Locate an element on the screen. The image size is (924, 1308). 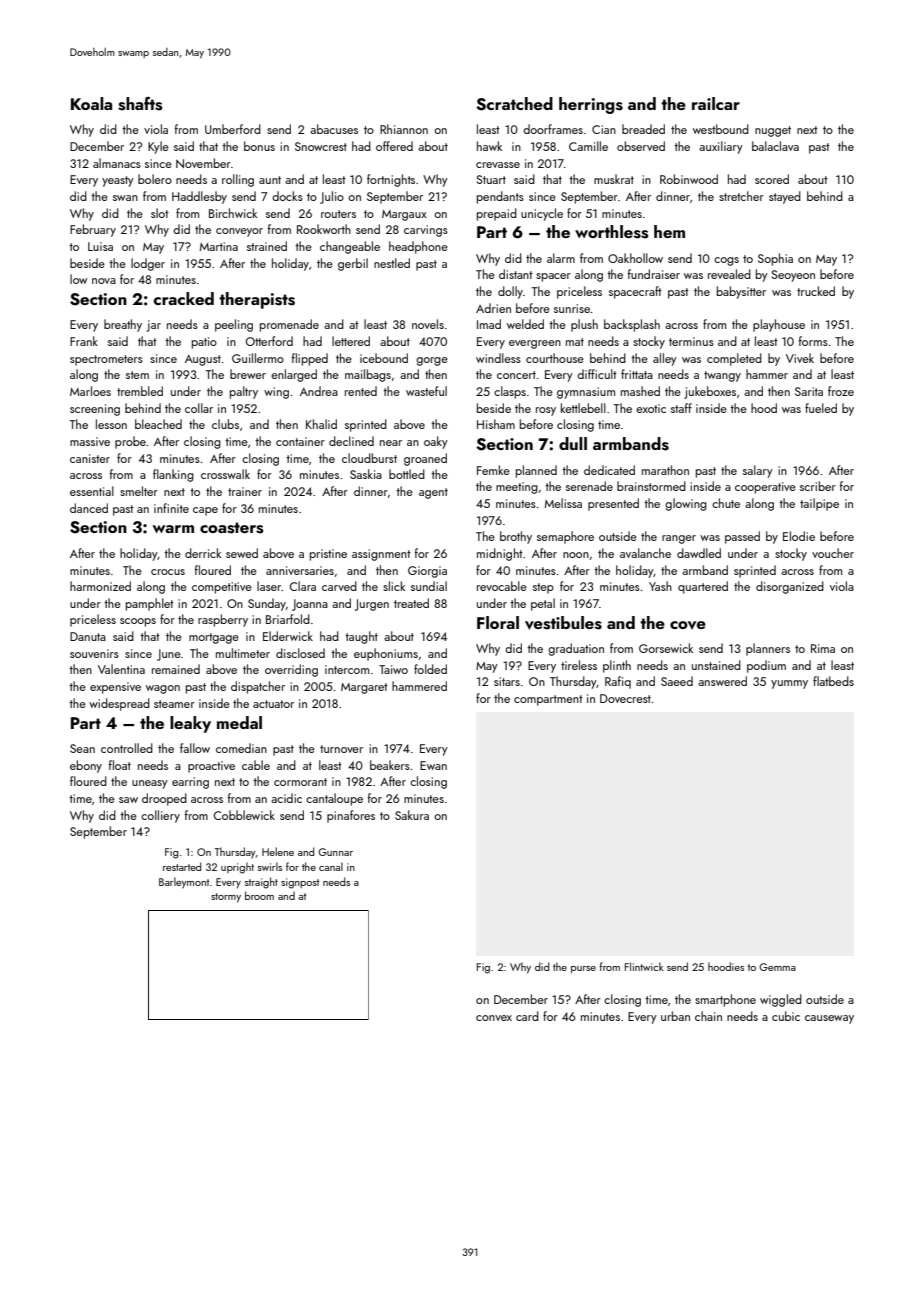
presented is located at coordinates (613, 504).
